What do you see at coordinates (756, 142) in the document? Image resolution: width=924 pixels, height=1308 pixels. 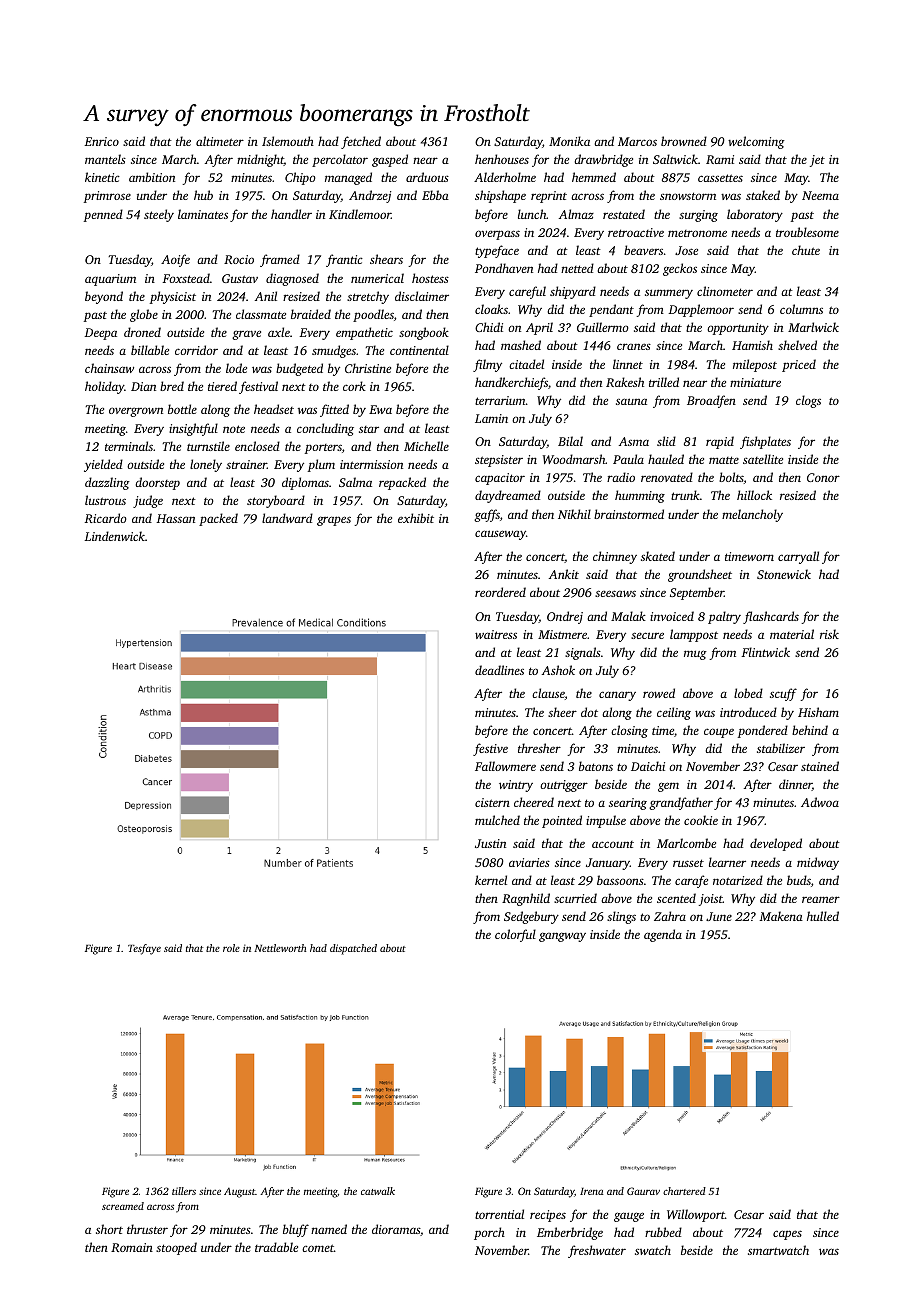 I see `welcoming` at bounding box center [756, 142].
